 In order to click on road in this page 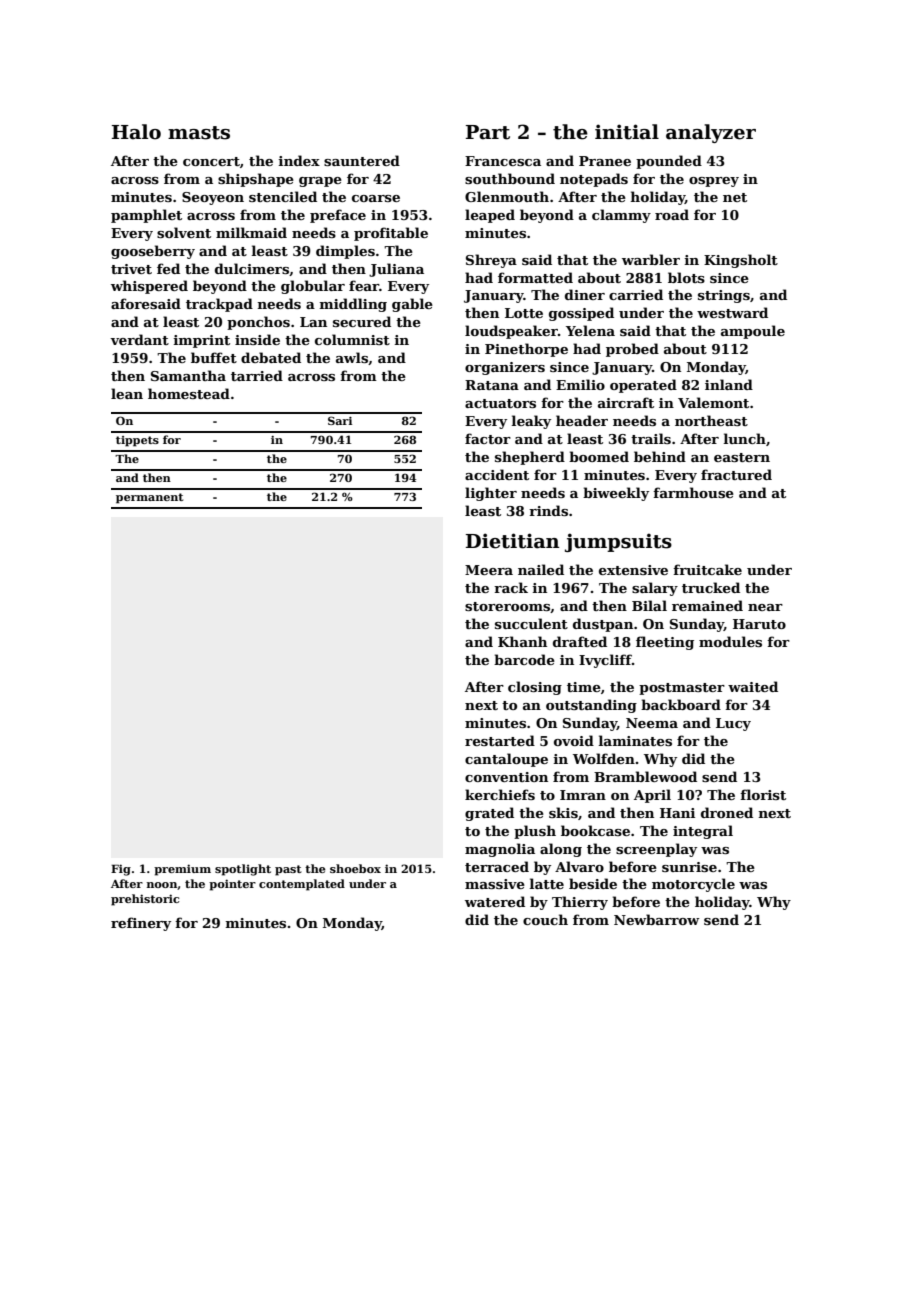, I will do `click(672, 214)`.
